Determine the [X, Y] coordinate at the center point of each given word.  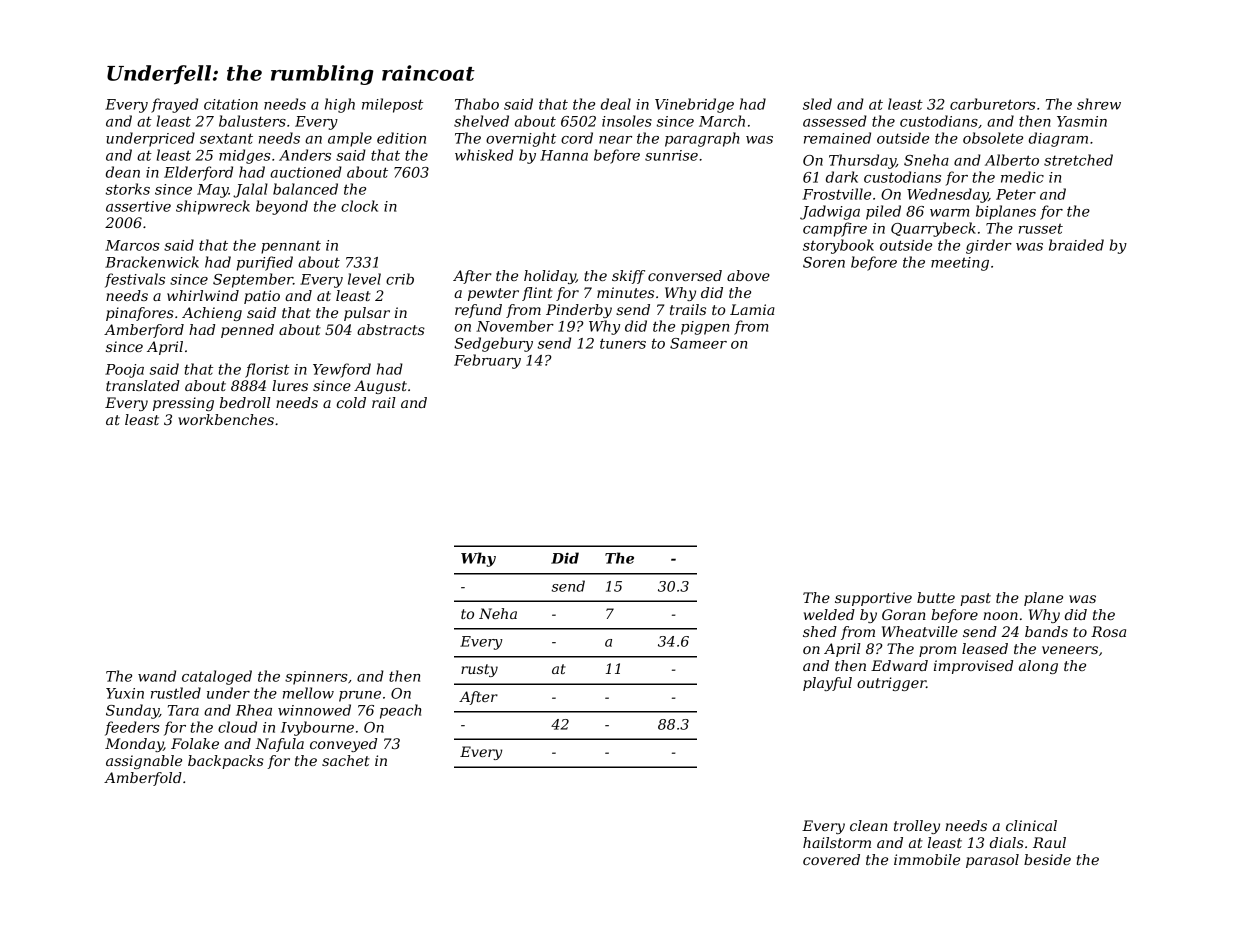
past [975, 599]
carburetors [992, 104]
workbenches [226, 419]
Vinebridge [694, 105]
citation [231, 104]
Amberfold [143, 779]
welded [829, 614]
